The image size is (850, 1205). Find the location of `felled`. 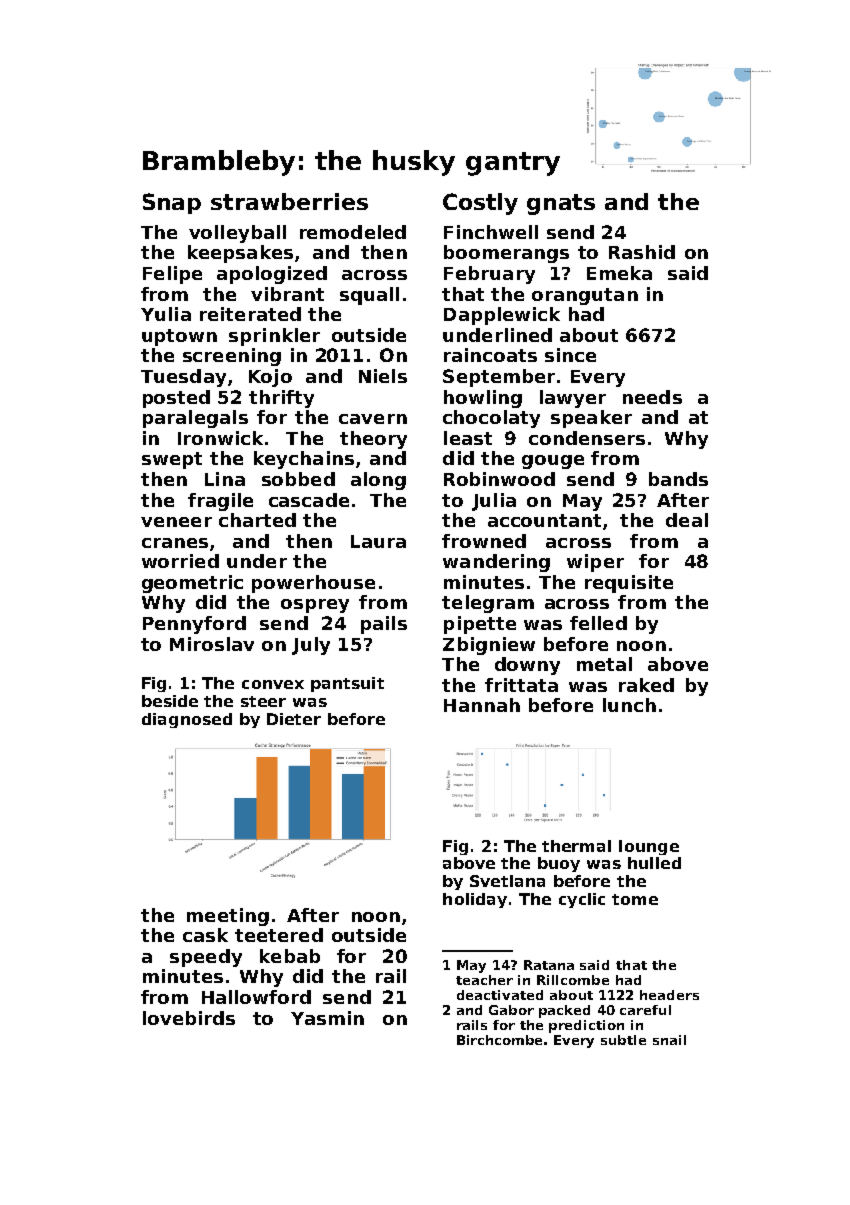

felled is located at coordinates (598, 623).
